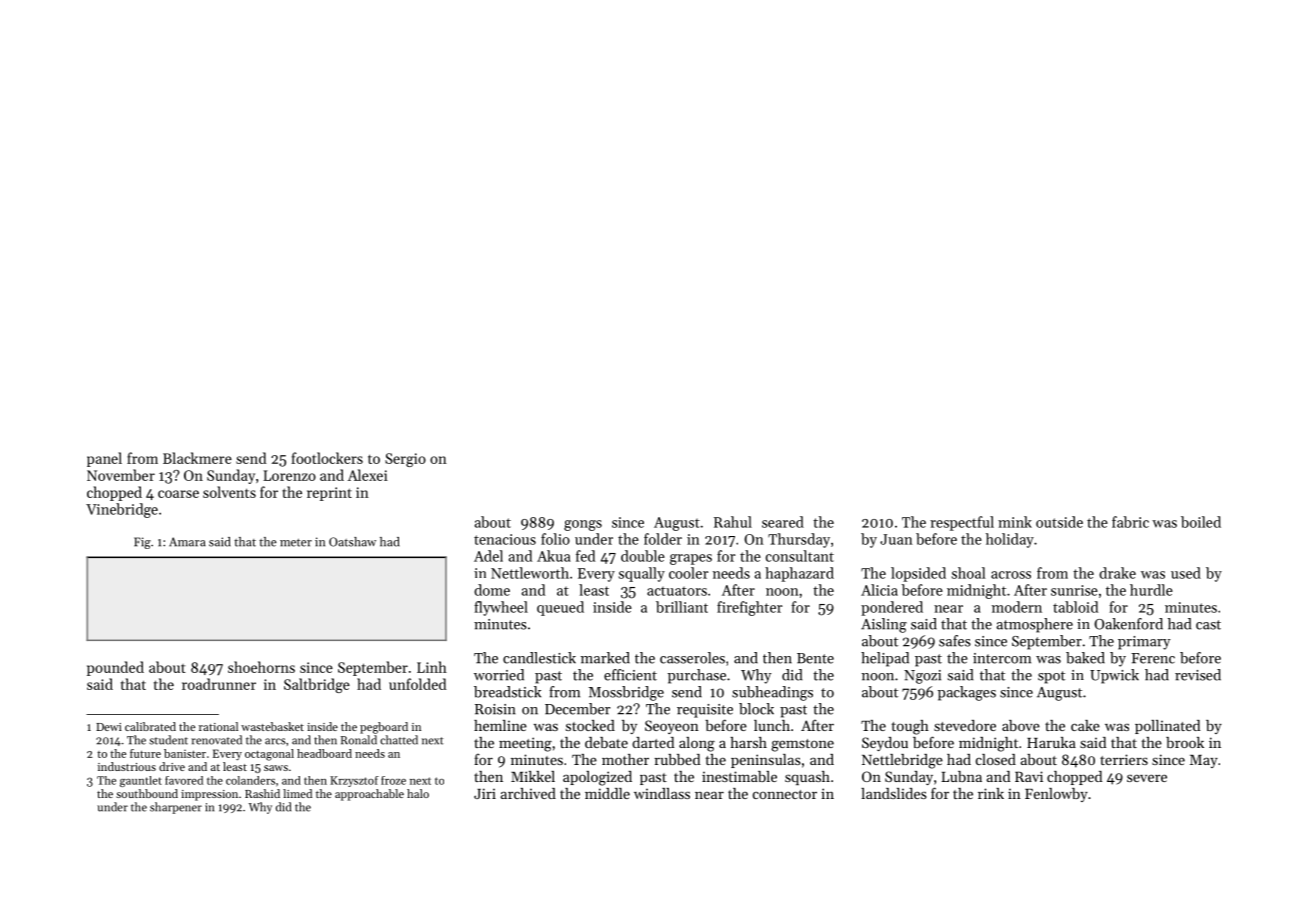 The width and height of the screenshot is (1308, 924). What do you see at coordinates (405, 460) in the screenshot?
I see `Sergio` at bounding box center [405, 460].
